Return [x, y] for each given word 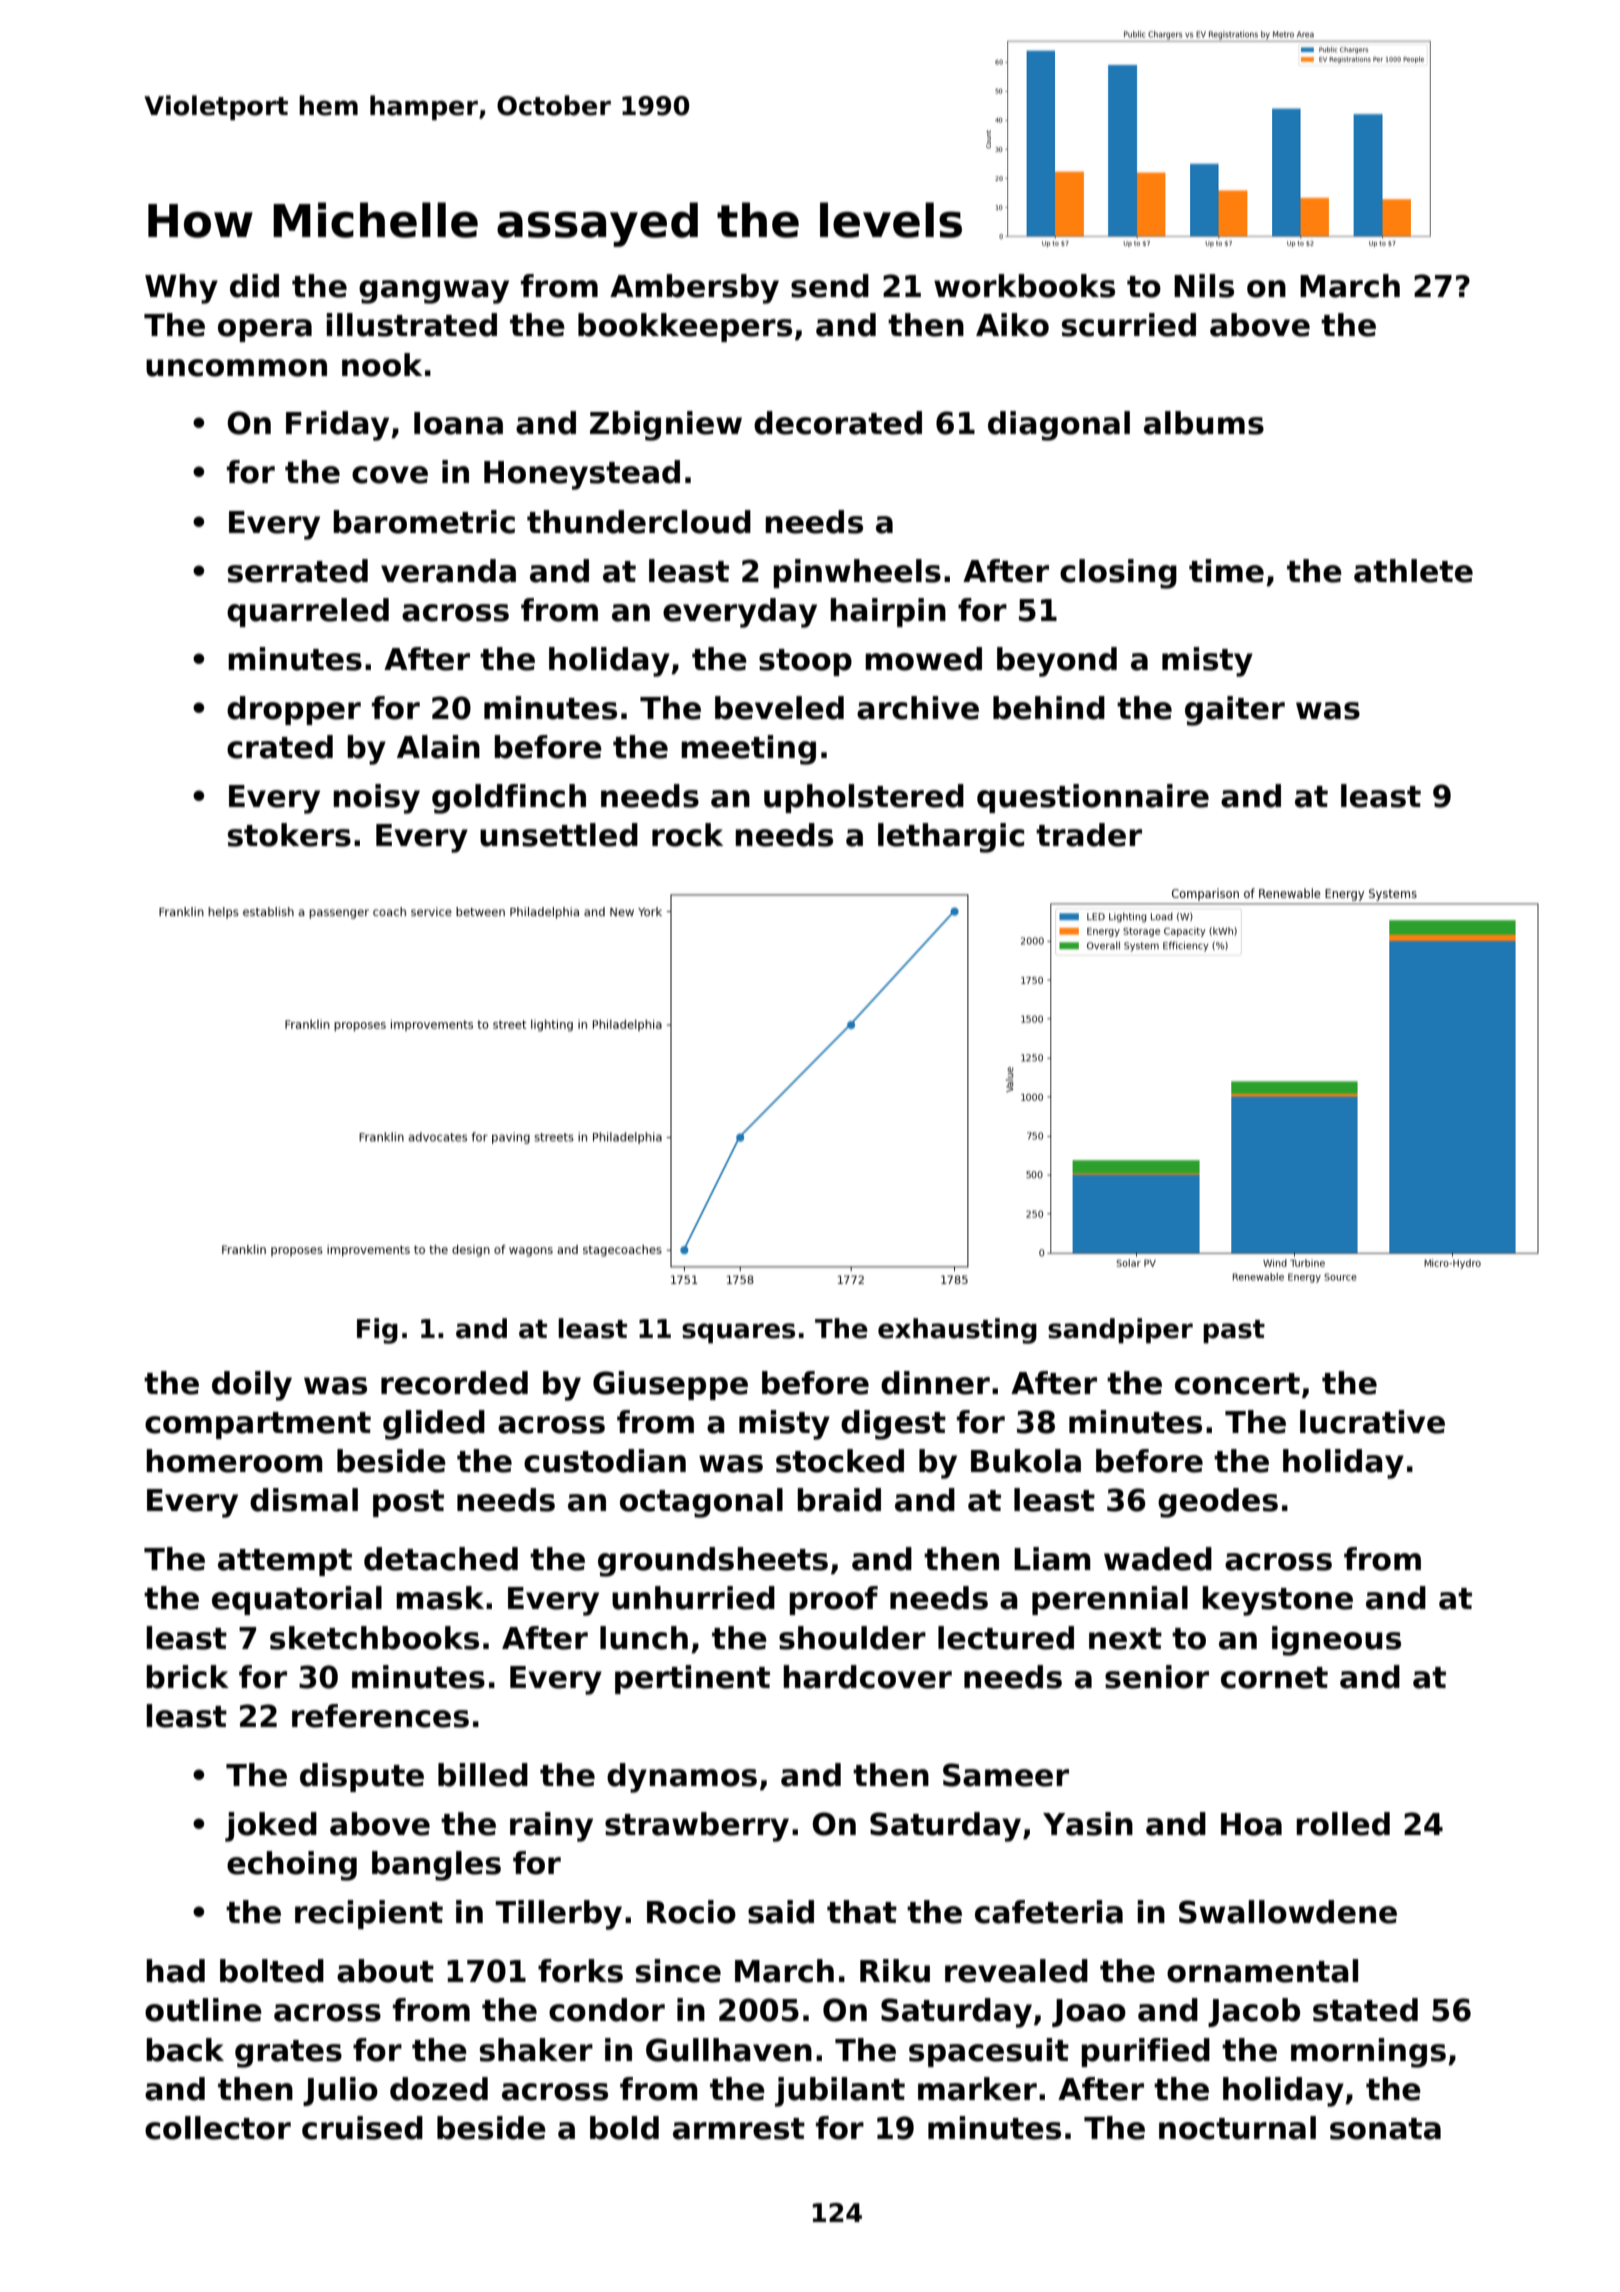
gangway [434, 292]
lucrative [1372, 1422]
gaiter [1235, 711]
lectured [1006, 1638]
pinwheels [857, 573]
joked [271, 1827]
